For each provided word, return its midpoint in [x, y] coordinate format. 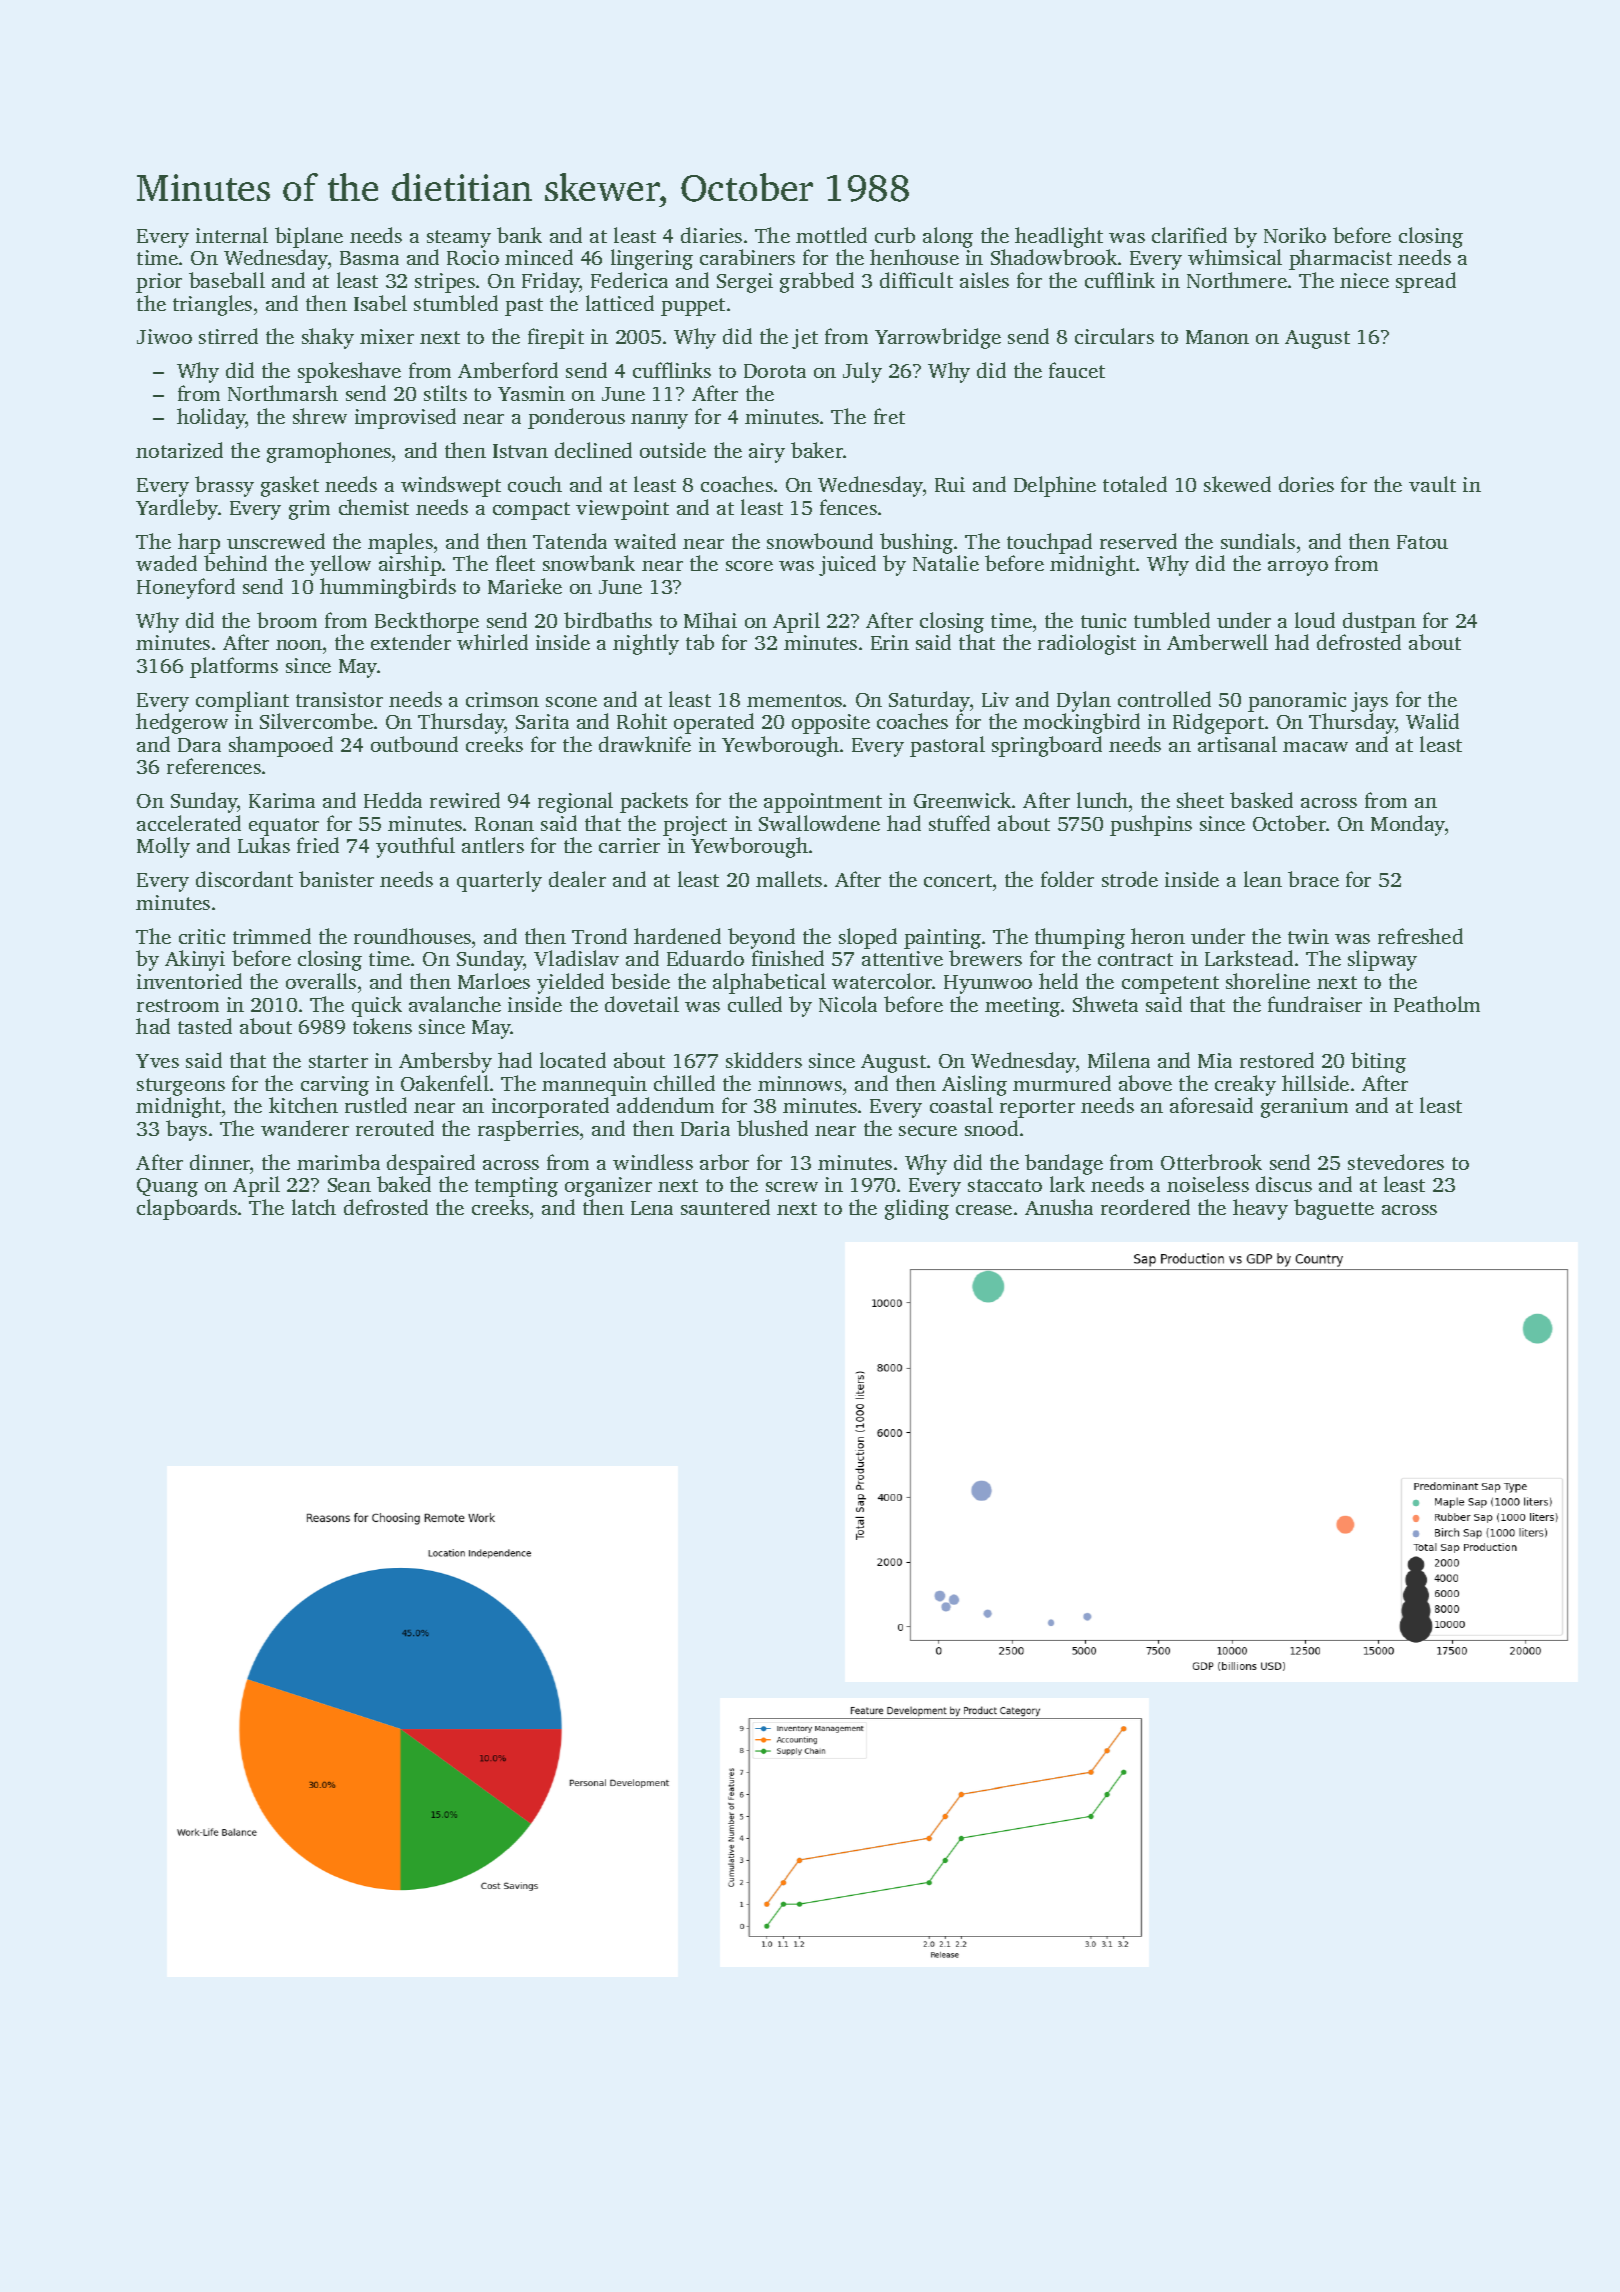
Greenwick [962, 800]
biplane [309, 237]
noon [299, 645]
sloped [868, 938]
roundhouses [412, 936]
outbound [414, 744]
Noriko [1295, 235]
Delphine [1055, 486]
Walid [1432, 721]
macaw [1315, 747]
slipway [1382, 960]
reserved [1138, 541]
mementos [794, 700]
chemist [374, 507]
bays [186, 1130]
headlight [1059, 237]
